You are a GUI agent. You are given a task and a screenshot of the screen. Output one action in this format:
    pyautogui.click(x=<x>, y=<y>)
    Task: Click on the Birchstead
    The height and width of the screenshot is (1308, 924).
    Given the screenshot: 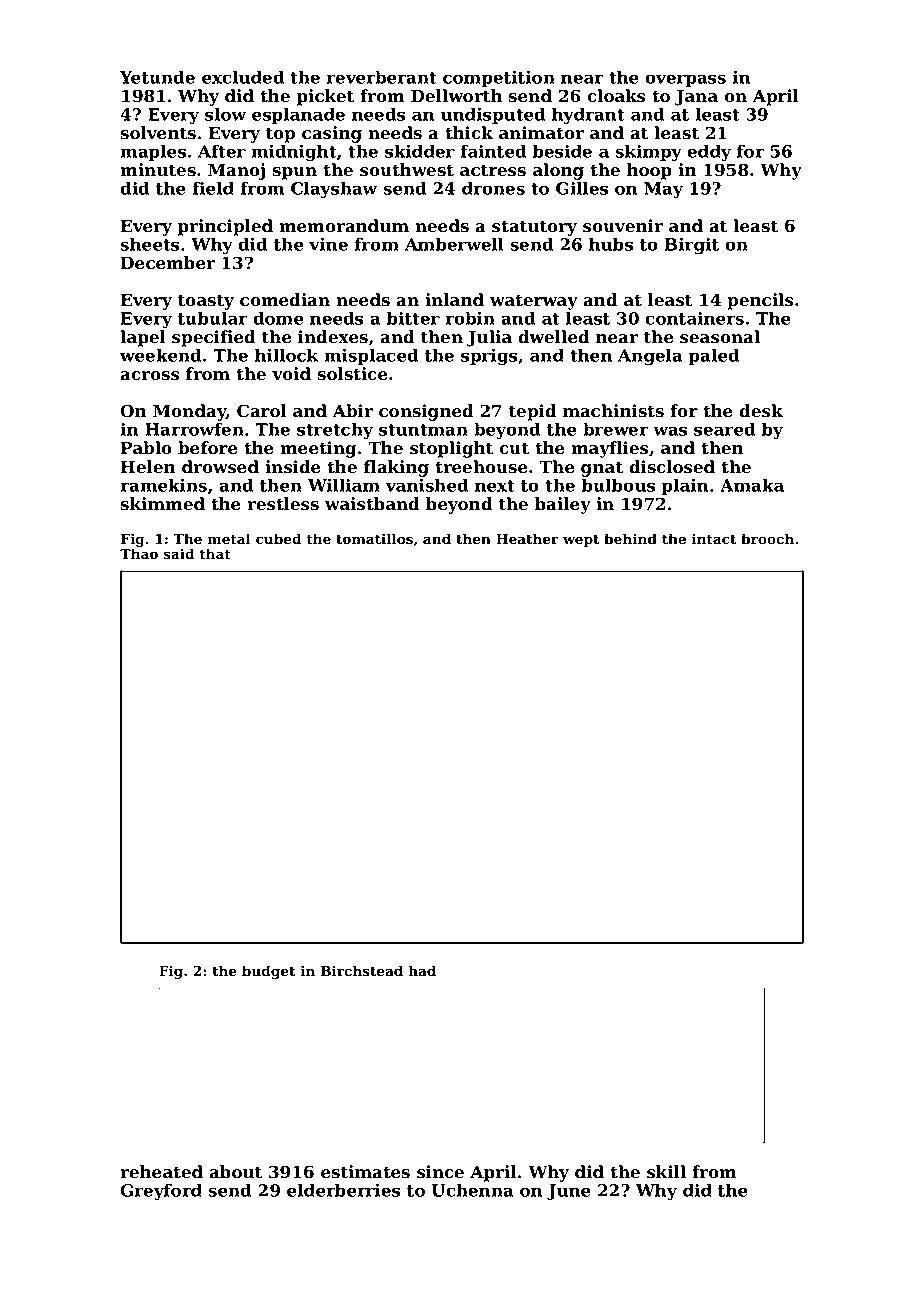 What is the action you would take?
    pyautogui.click(x=362, y=971)
